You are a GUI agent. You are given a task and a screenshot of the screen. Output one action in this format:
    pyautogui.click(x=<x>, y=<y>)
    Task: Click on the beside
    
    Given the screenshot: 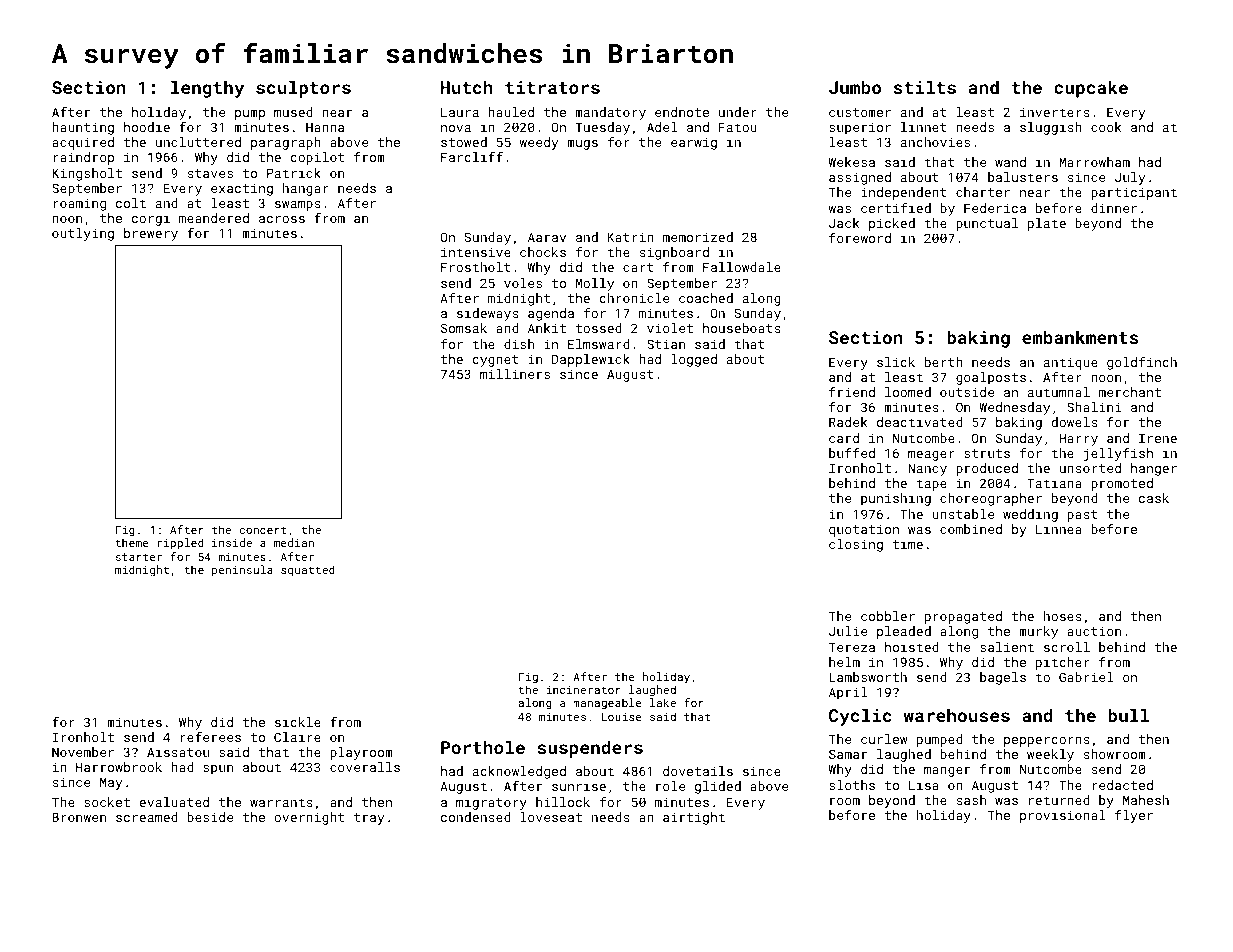 What is the action you would take?
    pyautogui.click(x=210, y=817)
